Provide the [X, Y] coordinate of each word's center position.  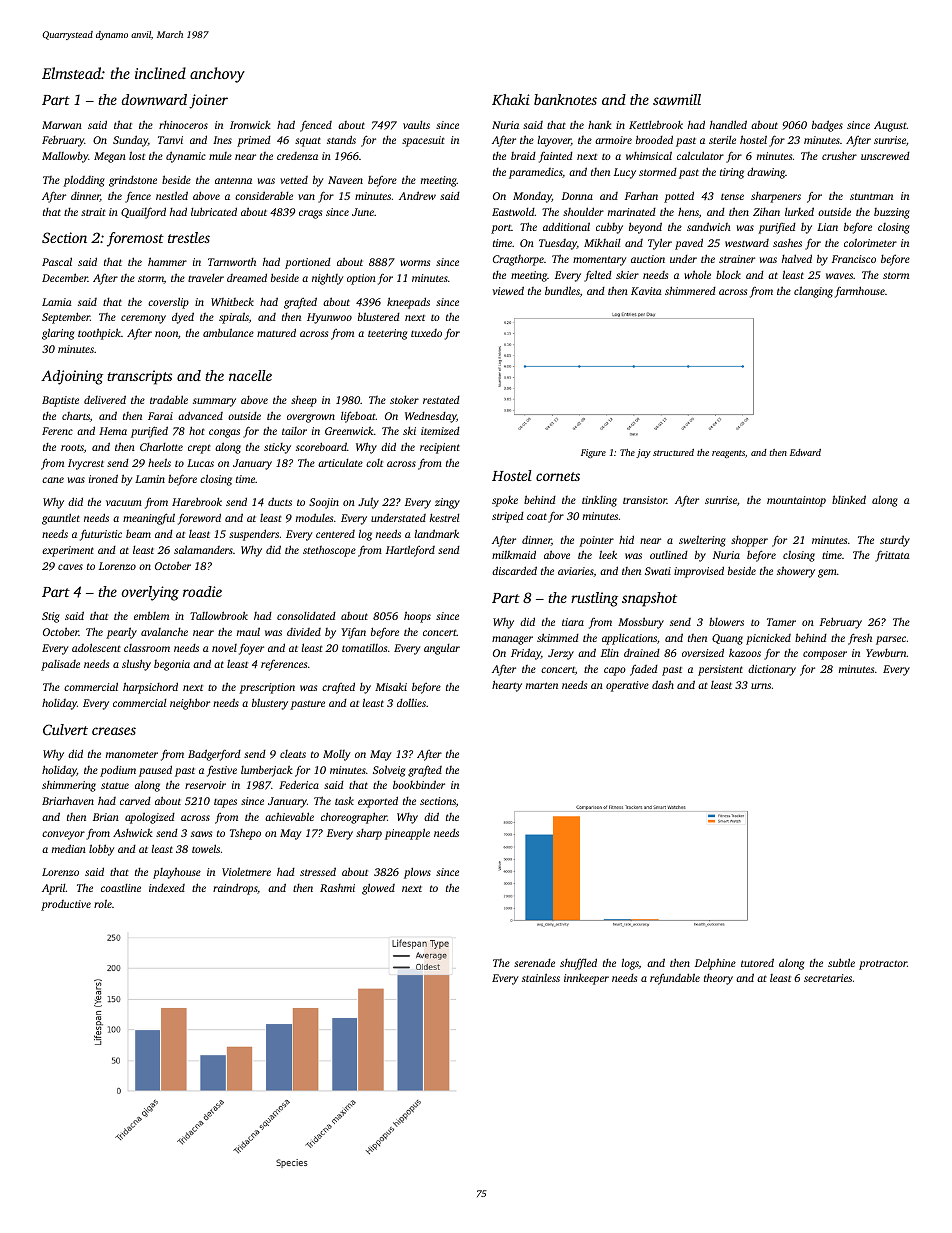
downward [154, 99]
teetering [387, 334]
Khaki [511, 99]
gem [827, 573]
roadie [202, 591]
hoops [417, 617]
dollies [411, 702]
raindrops [235, 889]
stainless [541, 977]
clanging [813, 292]
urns [761, 686]
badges [827, 126]
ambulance [228, 332]
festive [222, 771]
